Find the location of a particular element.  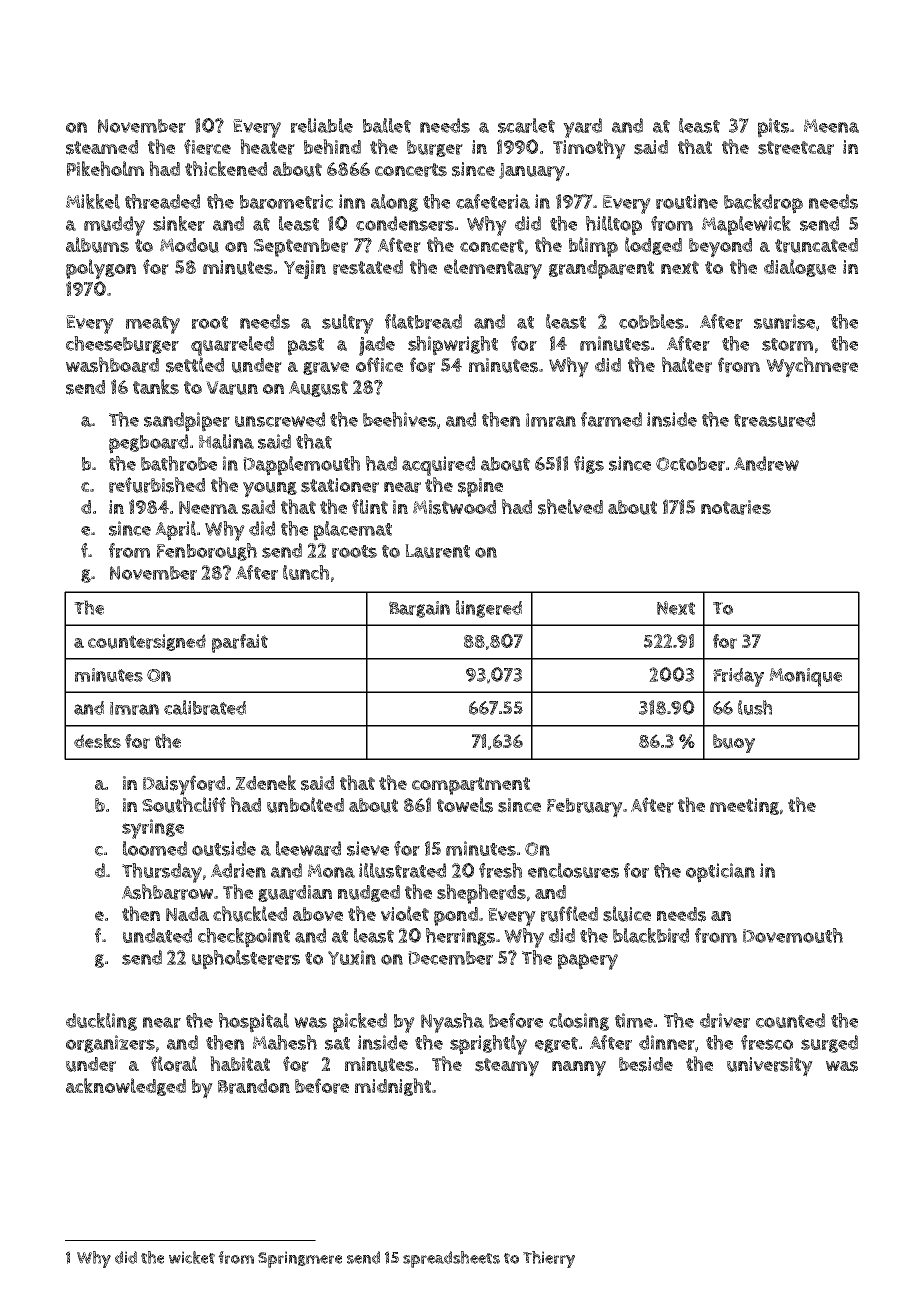

sprightly is located at coordinates (488, 1045).
